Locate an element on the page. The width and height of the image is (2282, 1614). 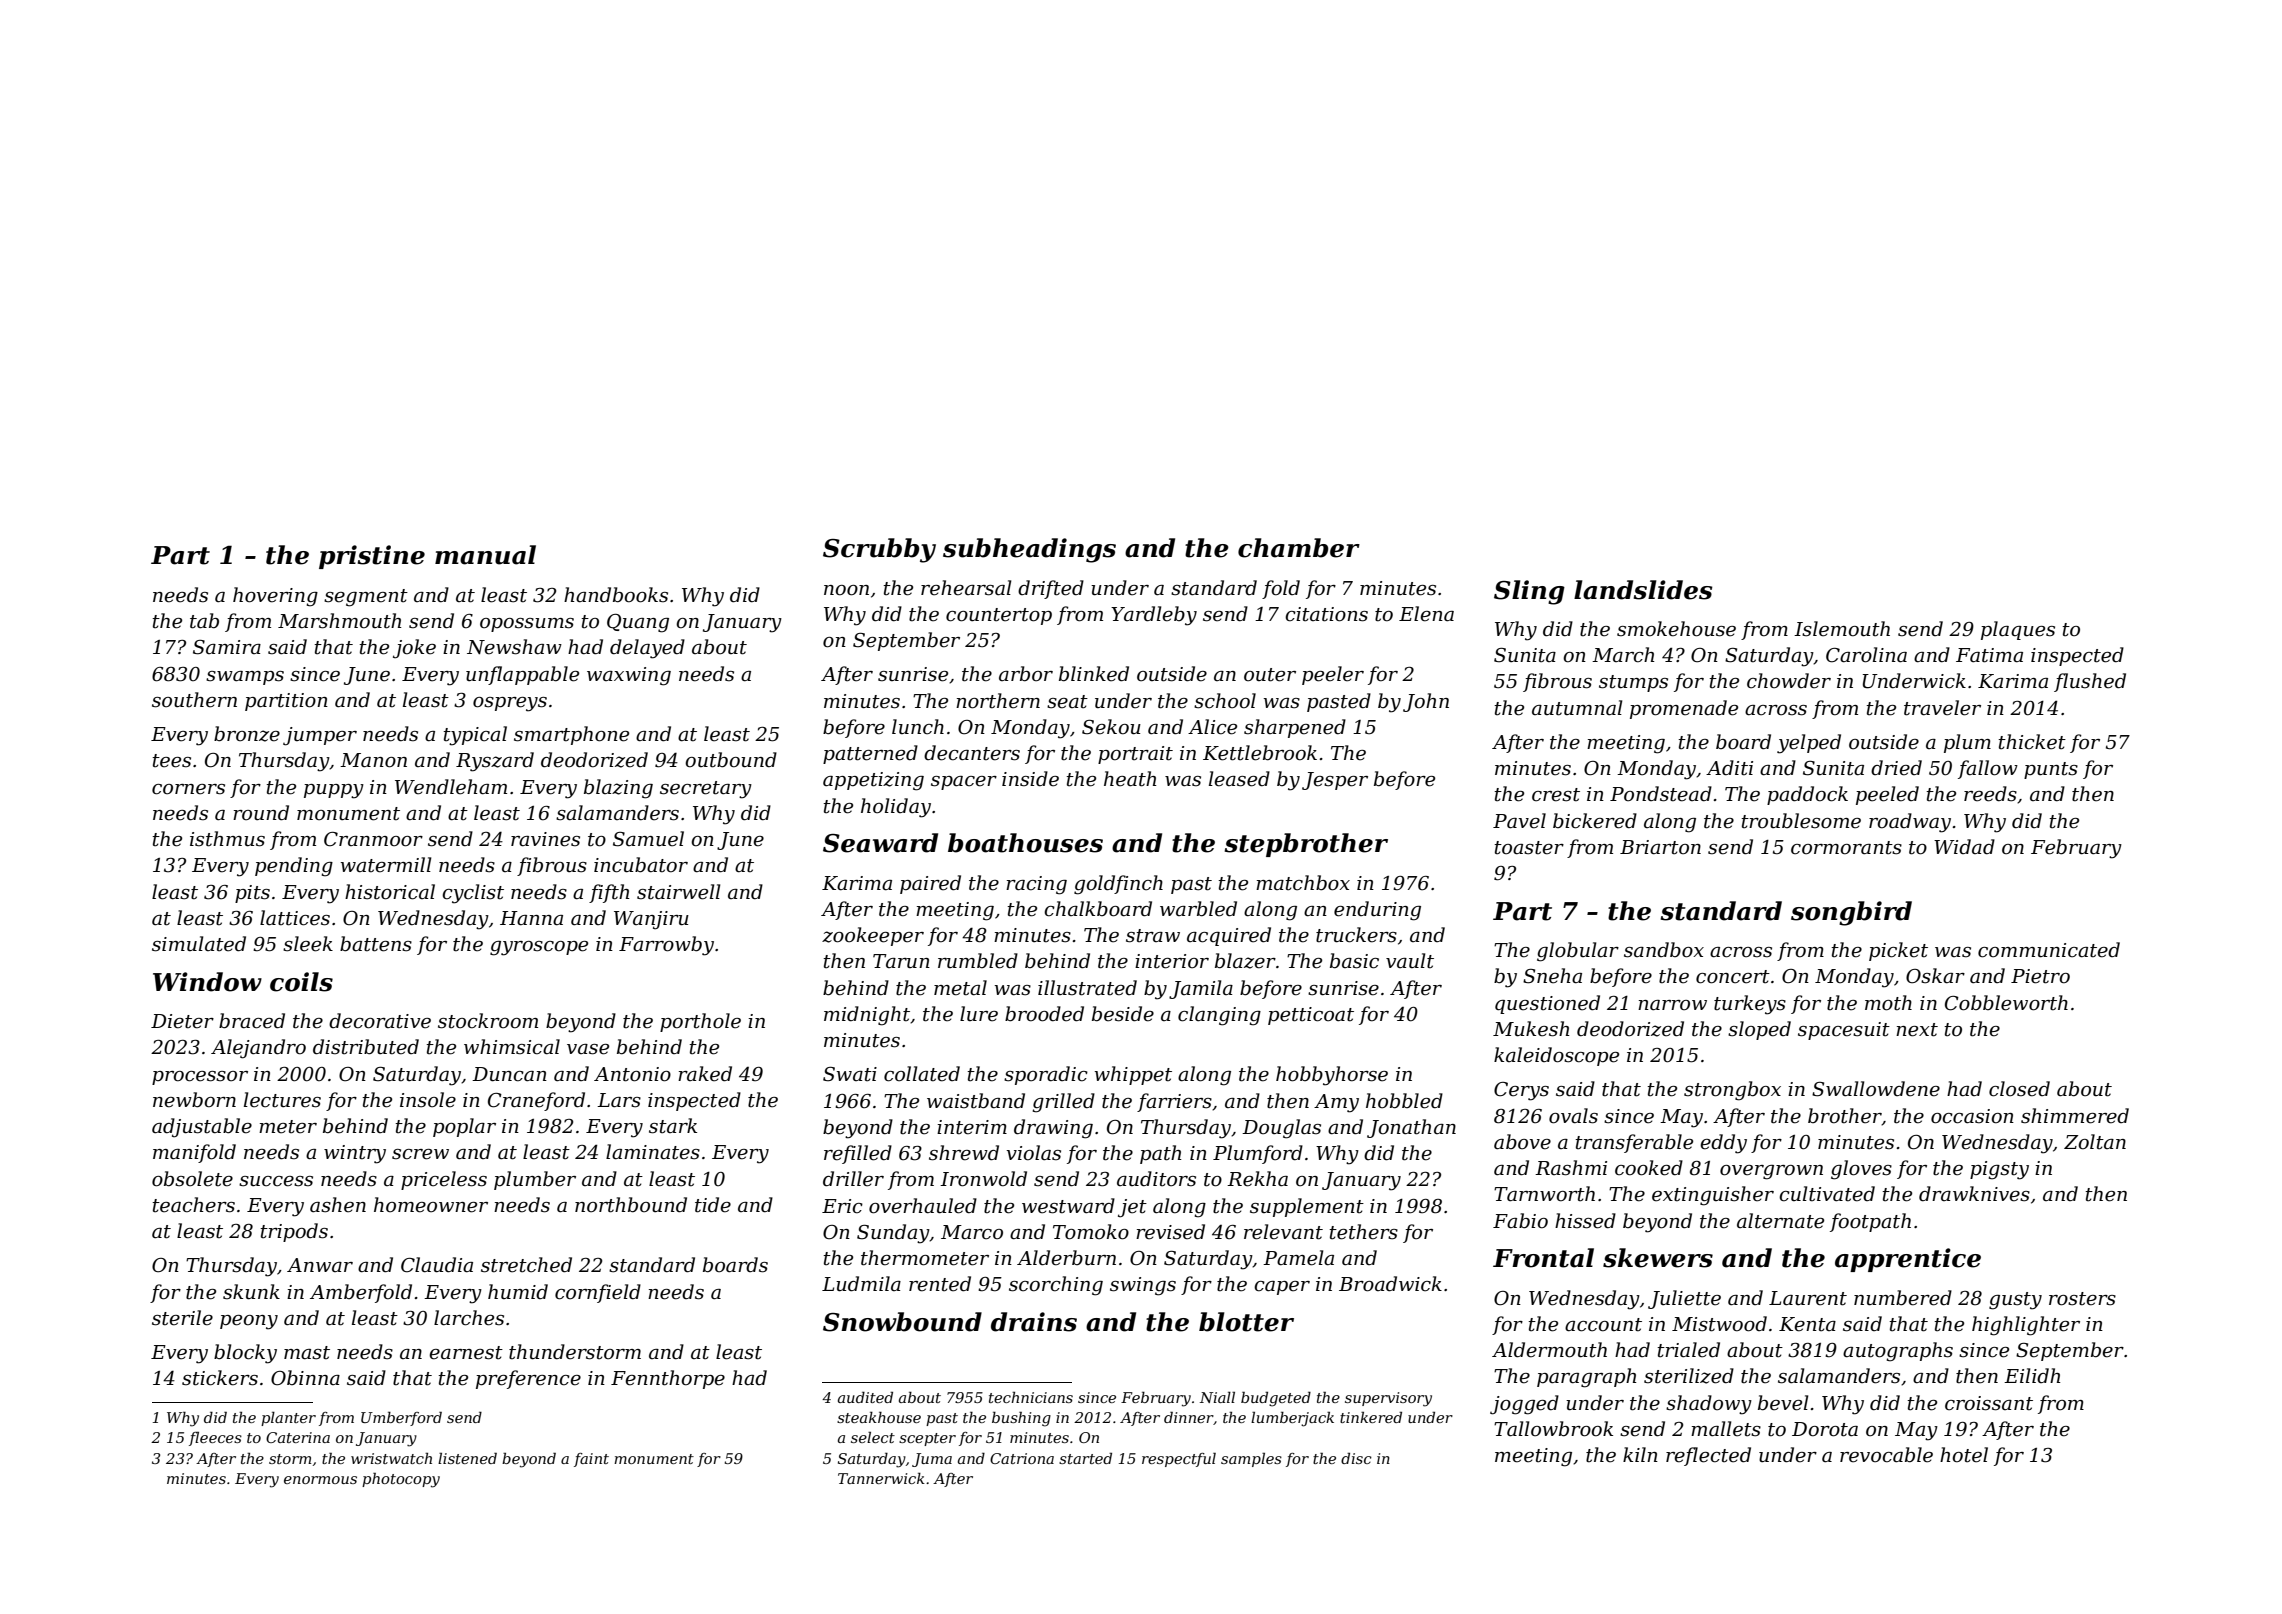
Scrubby is located at coordinates (879, 550).
